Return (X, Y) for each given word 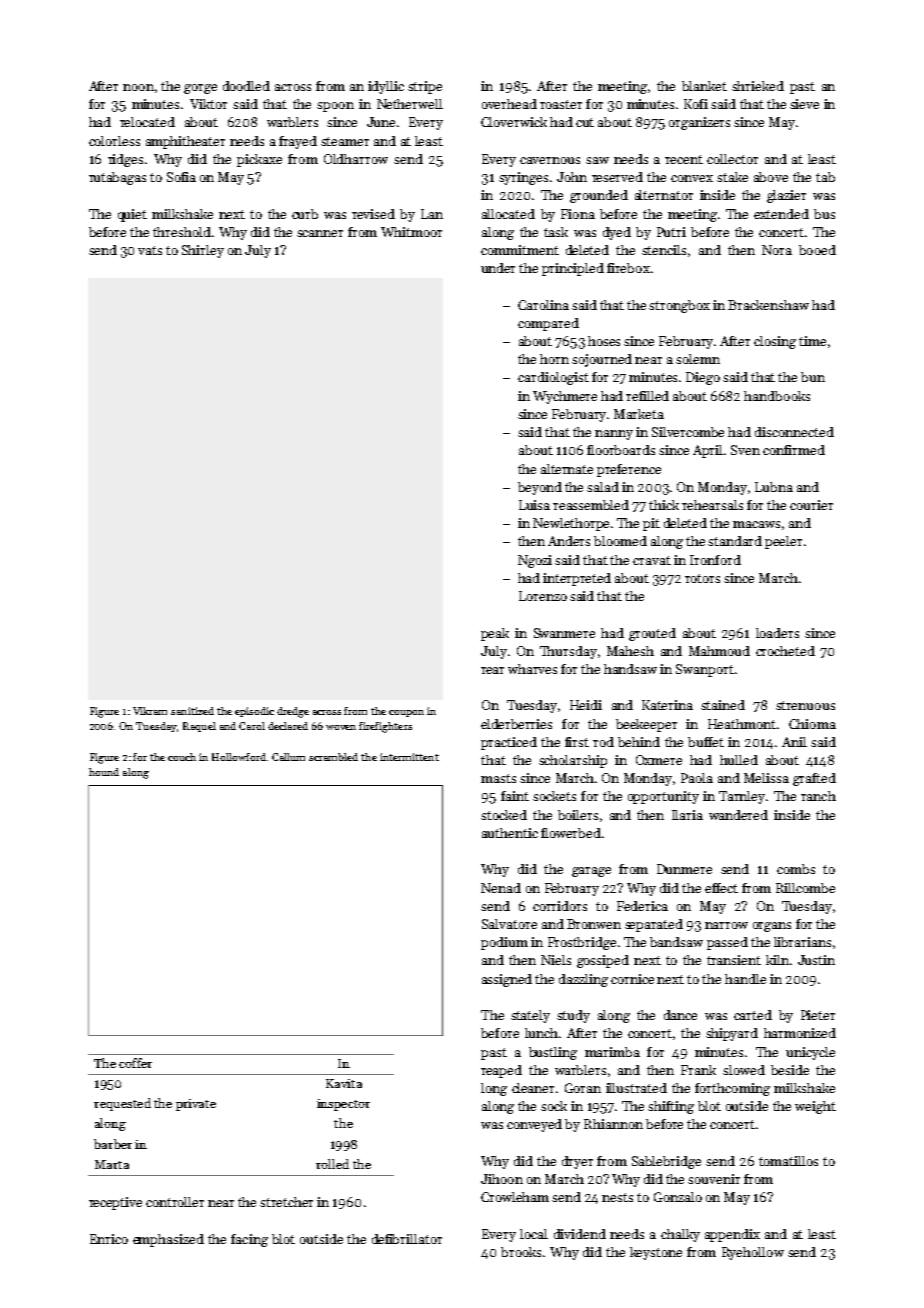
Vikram (150, 711)
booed (817, 250)
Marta (112, 1164)
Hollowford (239, 757)
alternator (664, 195)
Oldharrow (356, 159)
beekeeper (646, 725)
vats (150, 250)
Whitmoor (411, 232)
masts (498, 778)
